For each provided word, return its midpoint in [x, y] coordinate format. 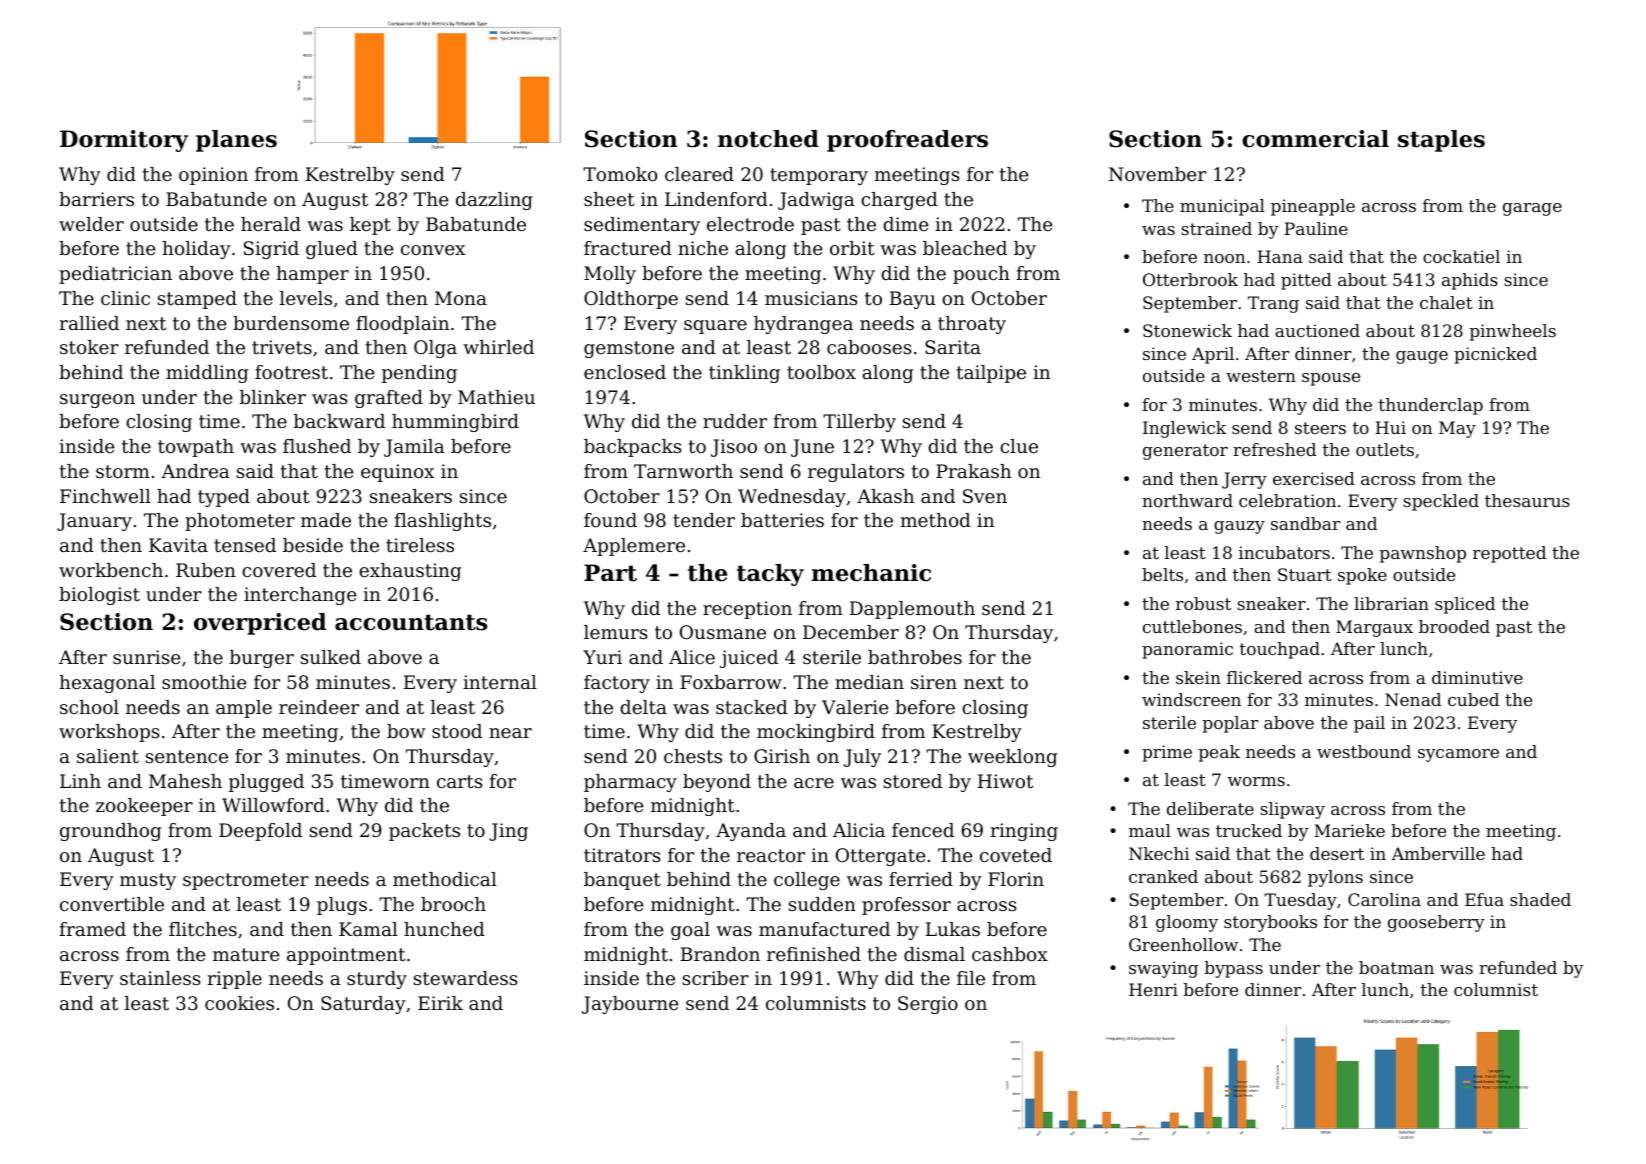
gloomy [1187, 923]
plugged [266, 783]
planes [236, 141]
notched [768, 139]
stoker [89, 347]
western [1261, 376]
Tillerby [859, 423]
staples [1441, 141]
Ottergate [880, 857]
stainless [160, 978]
